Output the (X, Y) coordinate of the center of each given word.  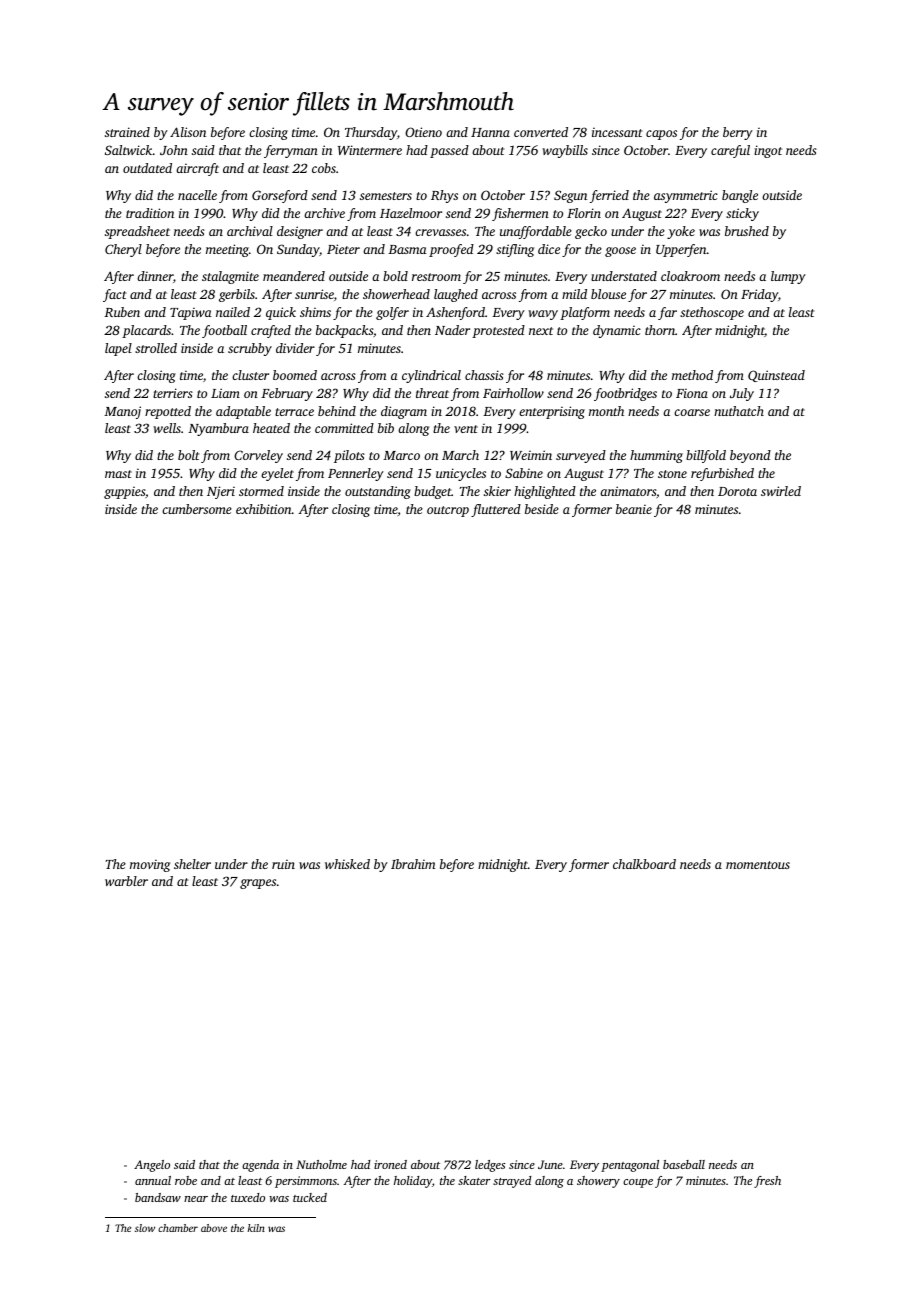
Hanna (490, 132)
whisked (347, 864)
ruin (283, 864)
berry (738, 133)
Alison (188, 132)
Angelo (152, 1166)
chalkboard (644, 864)
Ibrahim (413, 864)
